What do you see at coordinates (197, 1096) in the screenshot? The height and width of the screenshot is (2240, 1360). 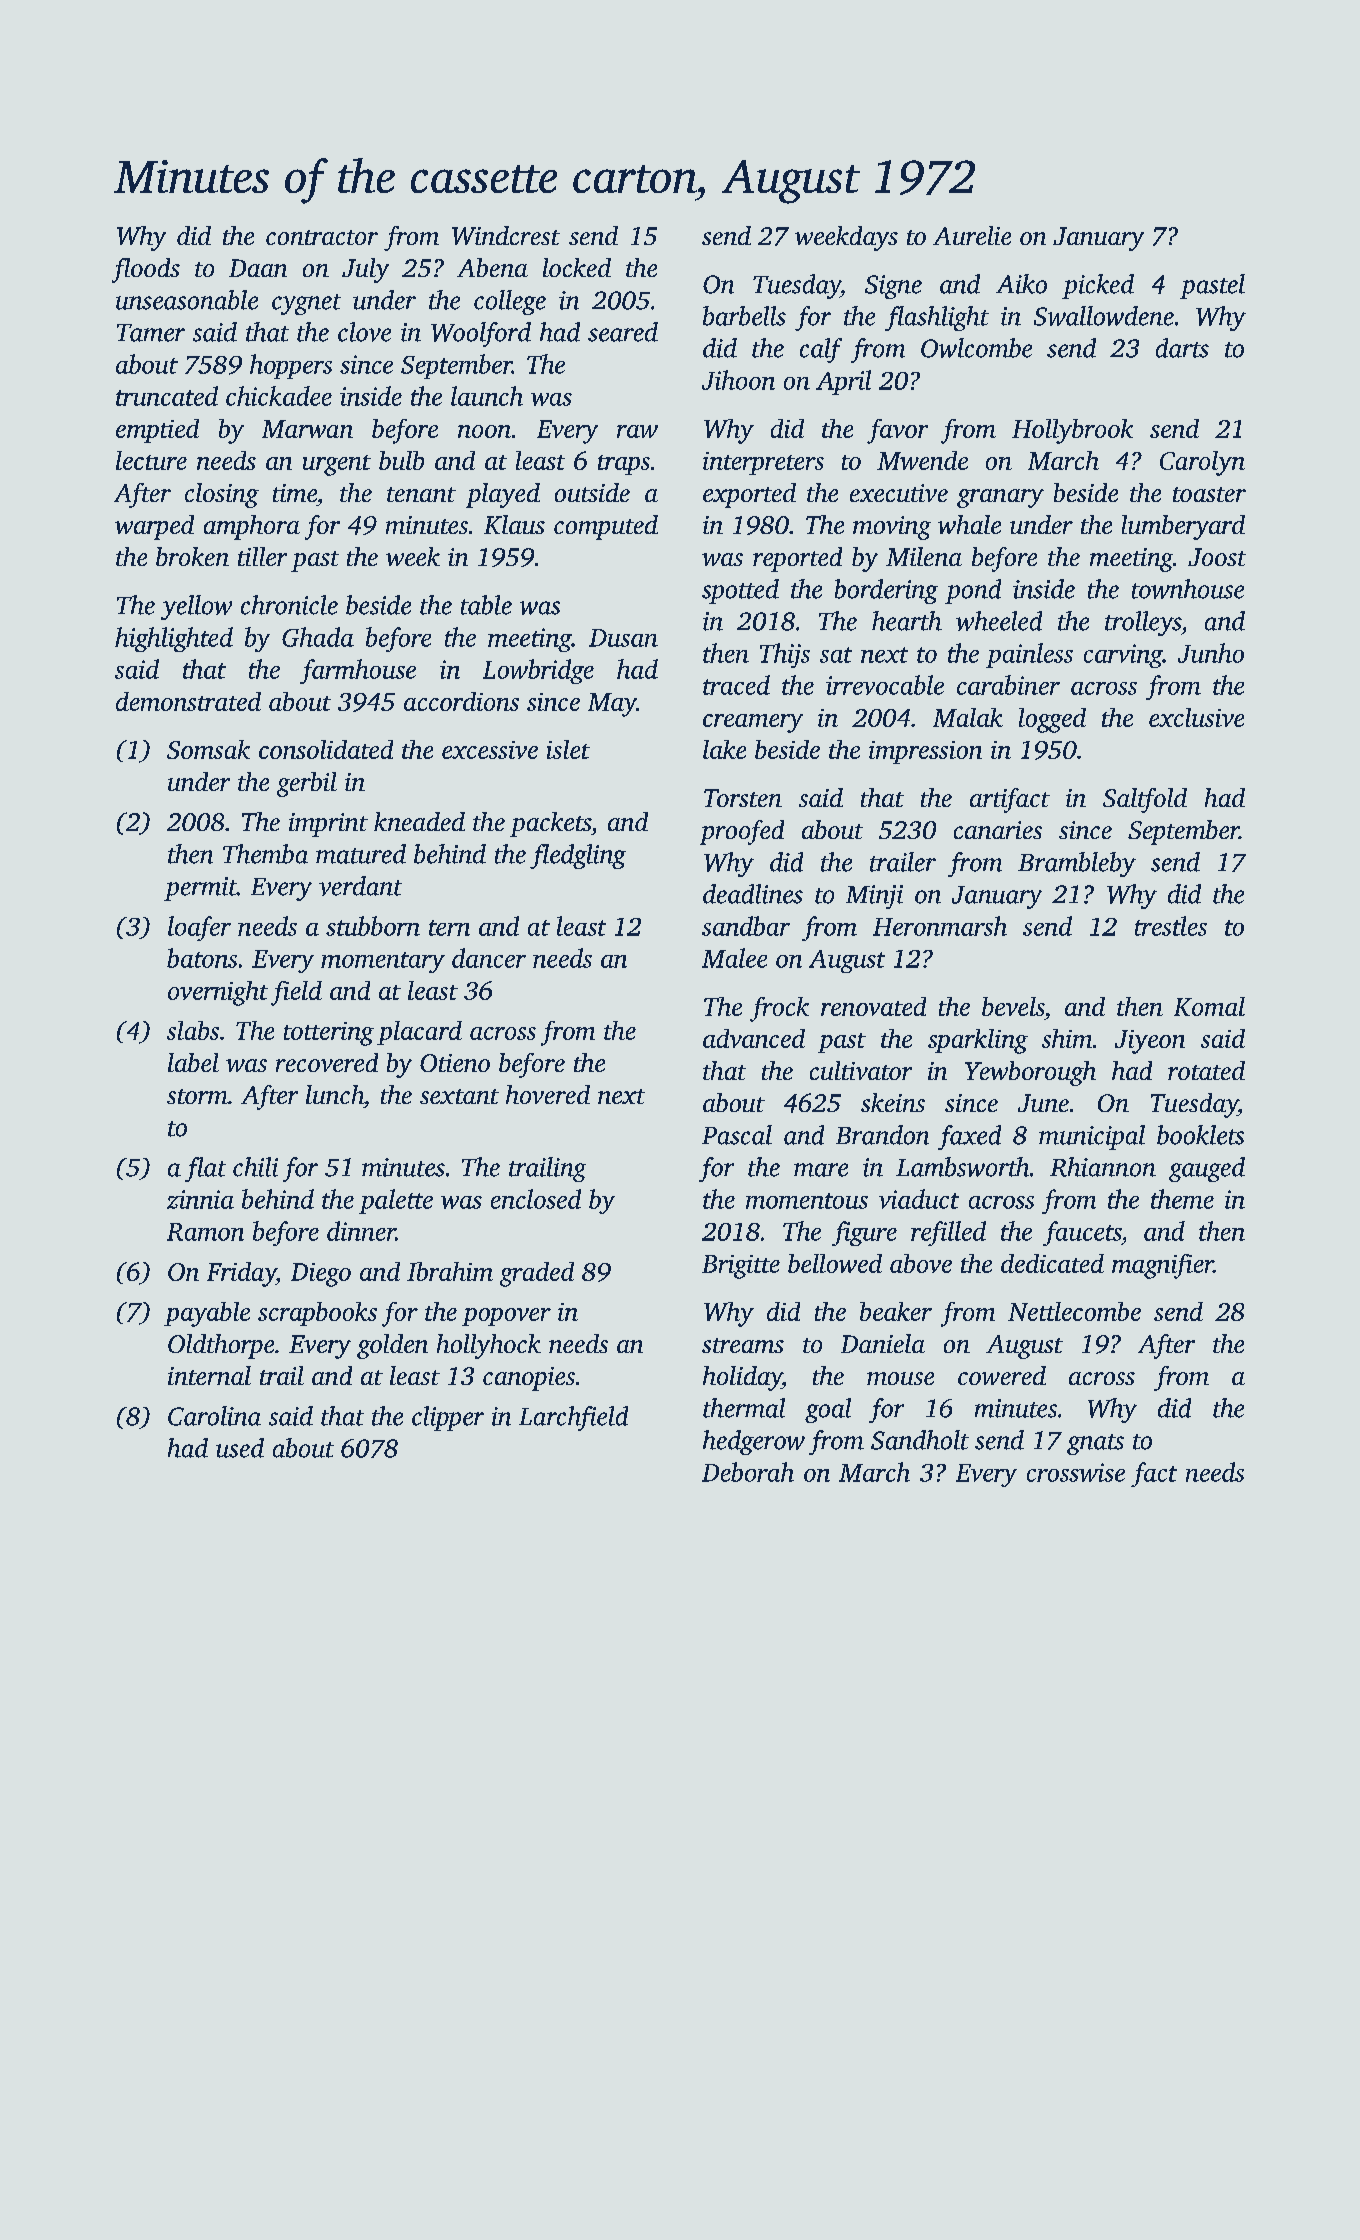 I see `storm` at bounding box center [197, 1096].
